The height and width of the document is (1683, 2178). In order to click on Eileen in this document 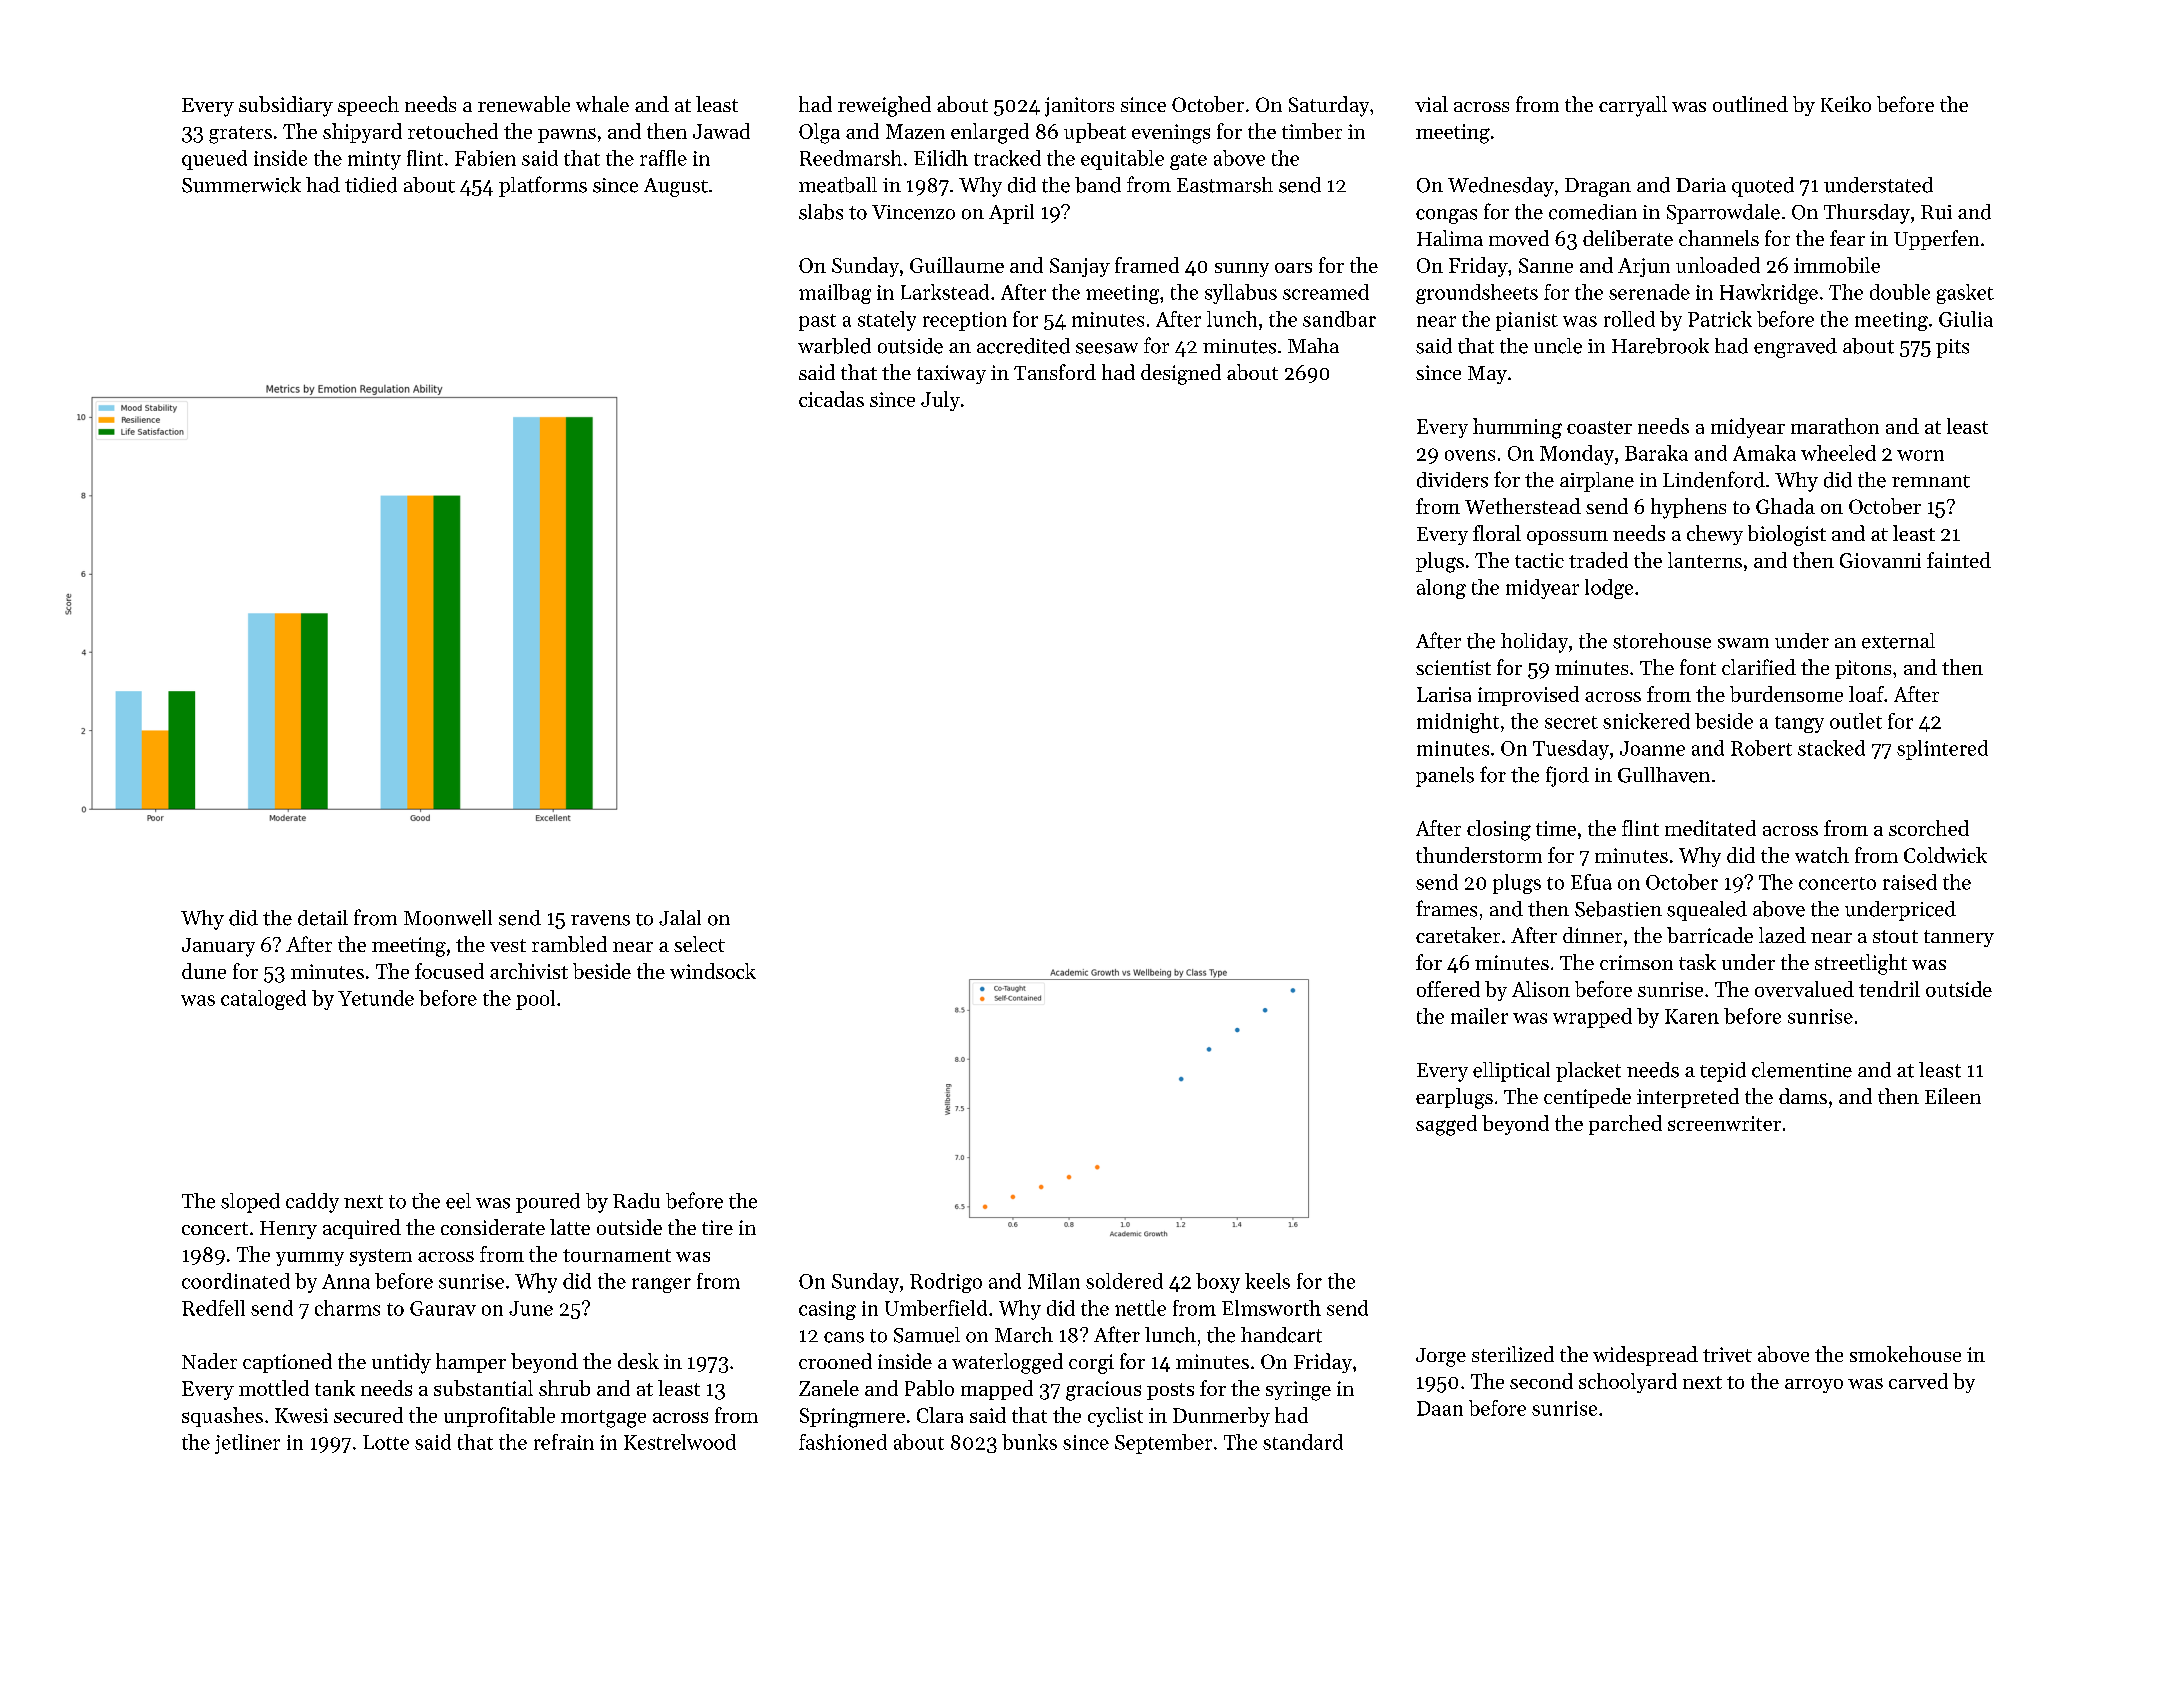, I will do `click(1953, 1096)`.
